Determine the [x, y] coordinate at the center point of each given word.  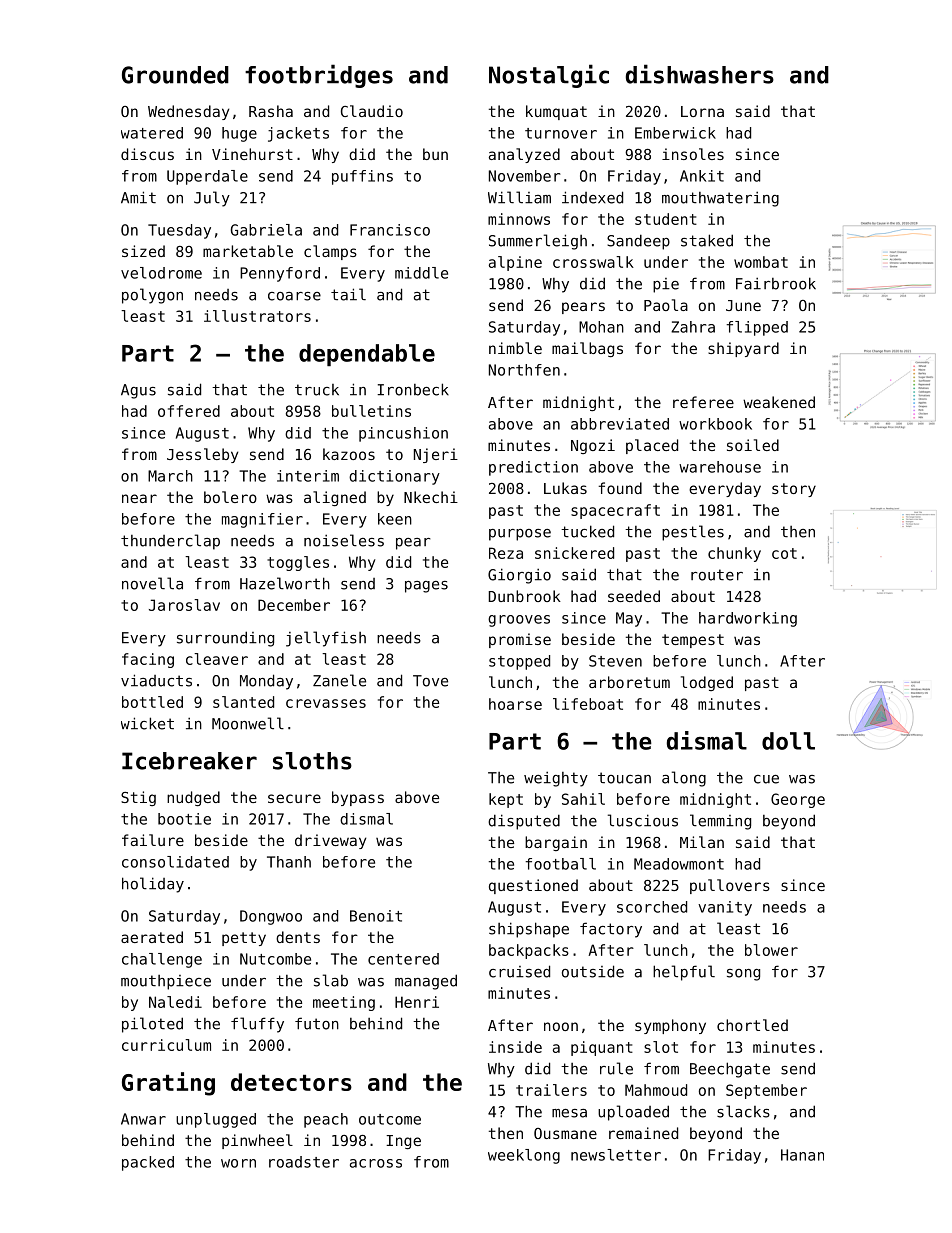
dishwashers [700, 74]
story [794, 490]
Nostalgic [549, 76]
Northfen [524, 370]
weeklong [524, 1156]
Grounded [175, 75]
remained [643, 1133]
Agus [138, 391]
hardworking [748, 619]
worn [238, 1163]
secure [294, 798]
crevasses [326, 703]
